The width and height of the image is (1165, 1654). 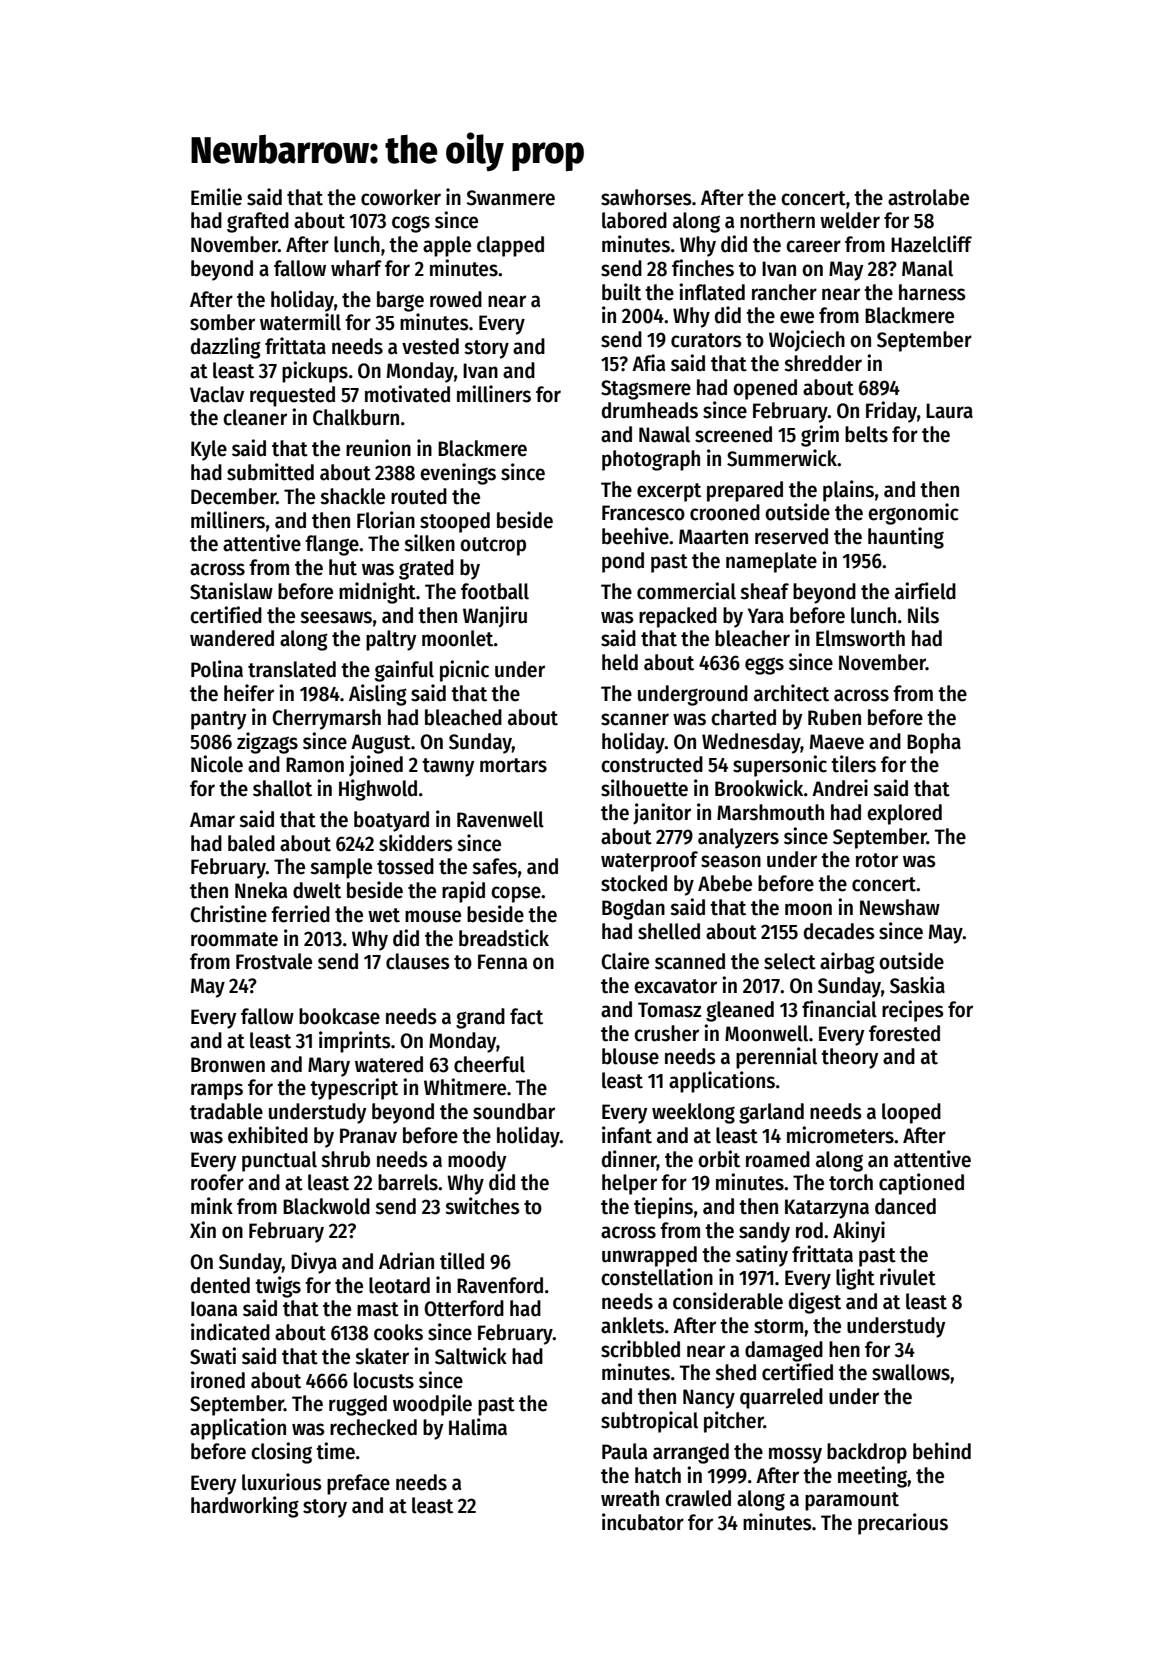 What do you see at coordinates (234, 939) in the image?
I see `roommate` at bounding box center [234, 939].
